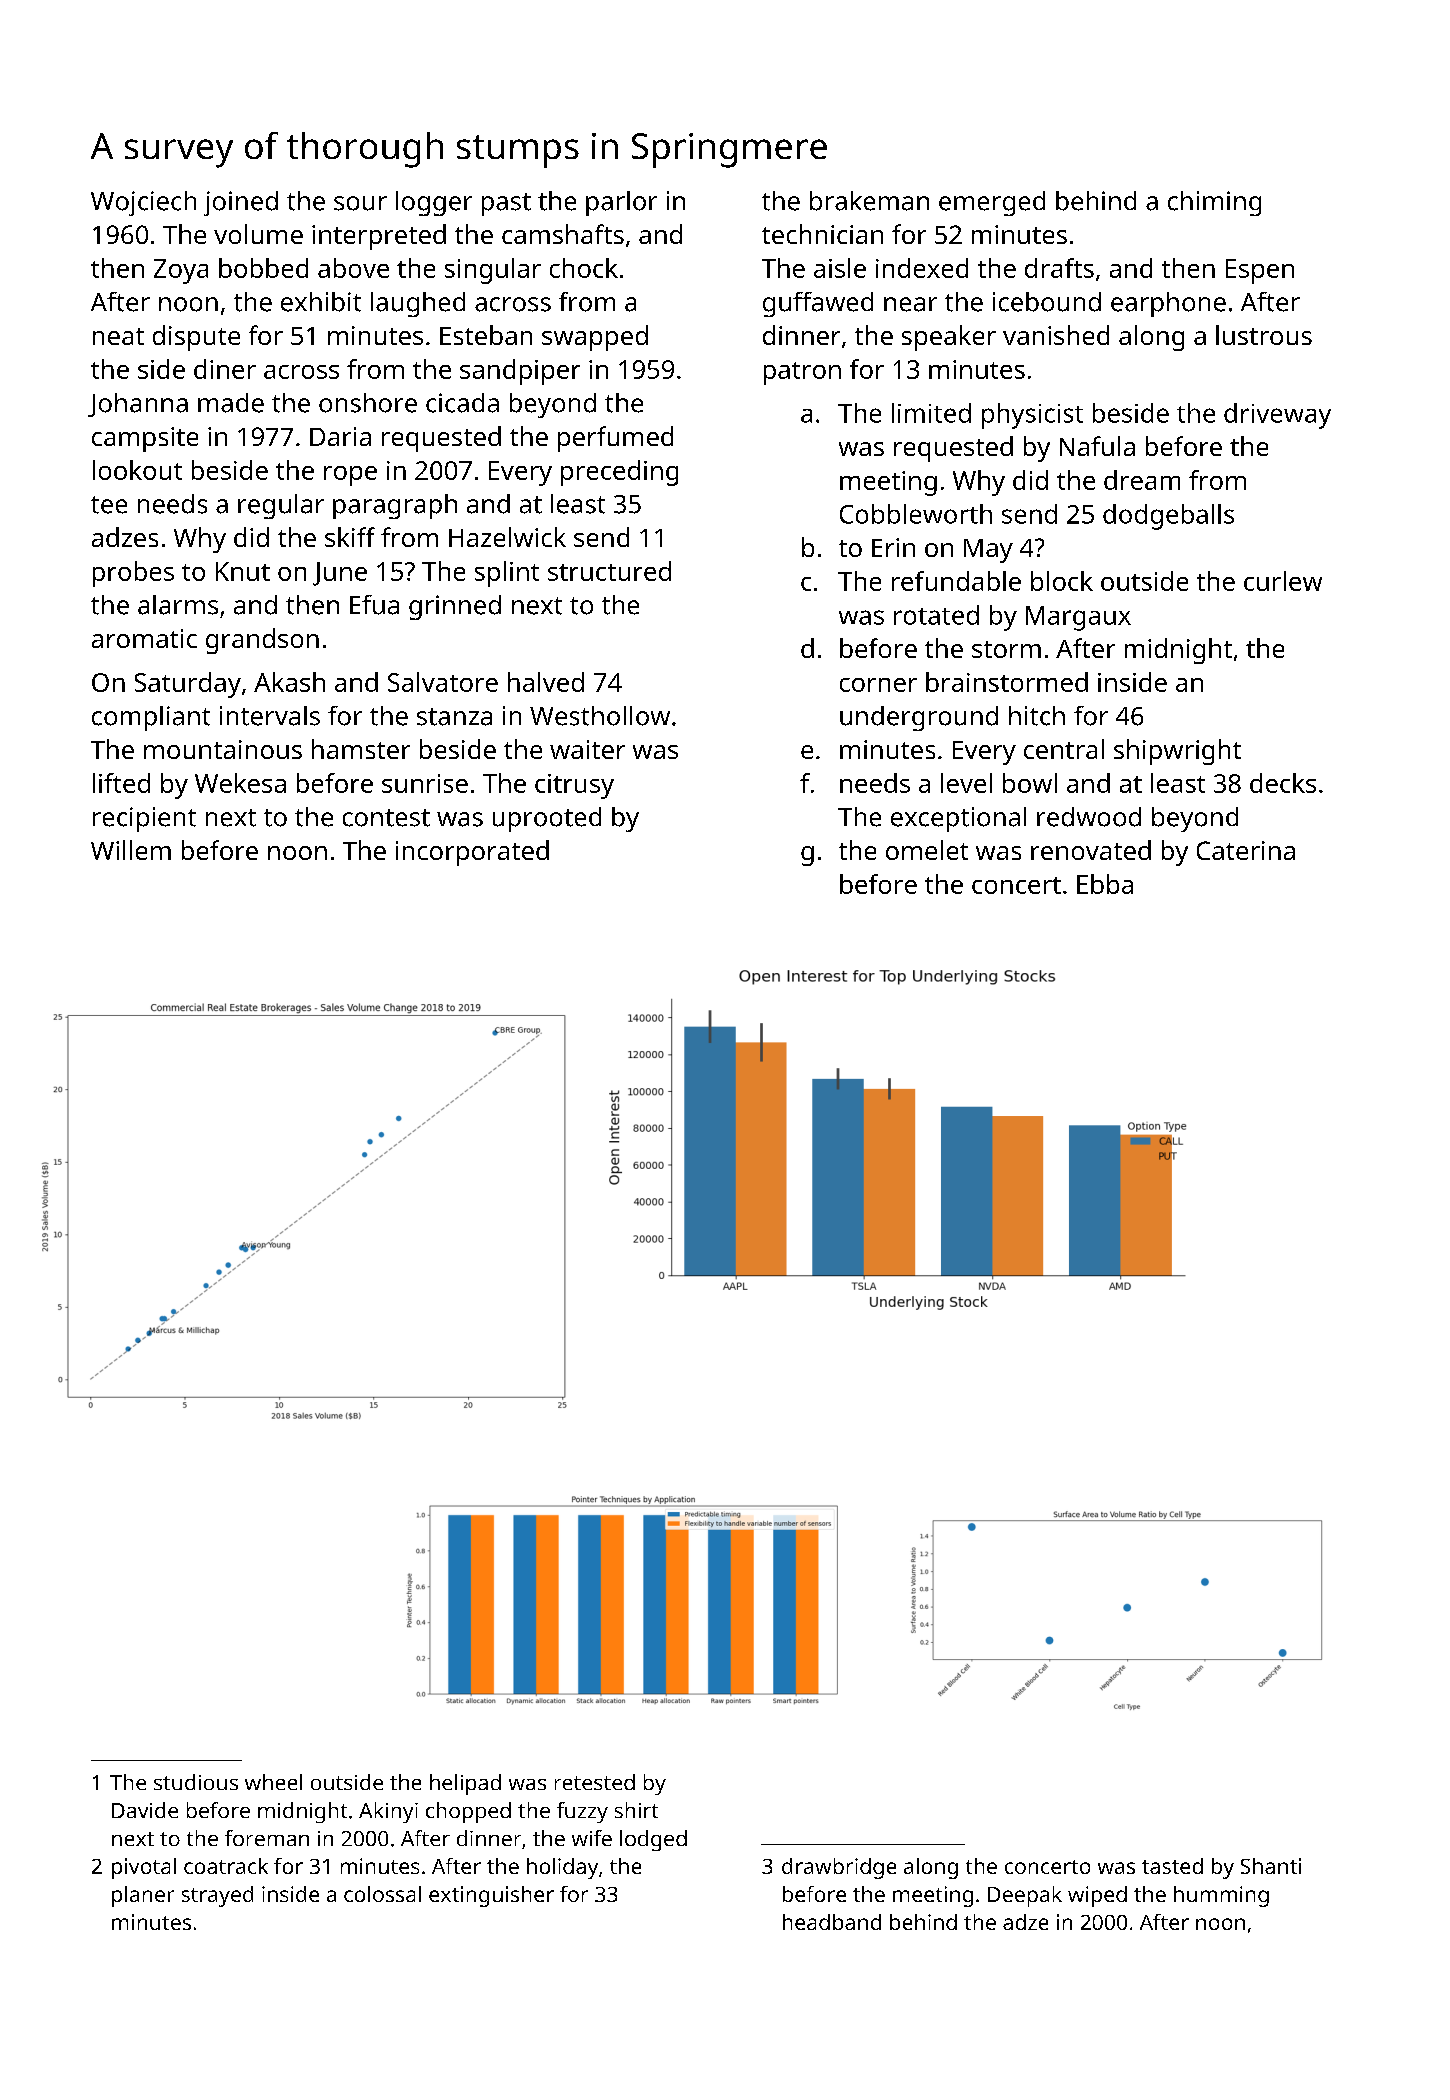  I want to click on splint, so click(507, 574).
